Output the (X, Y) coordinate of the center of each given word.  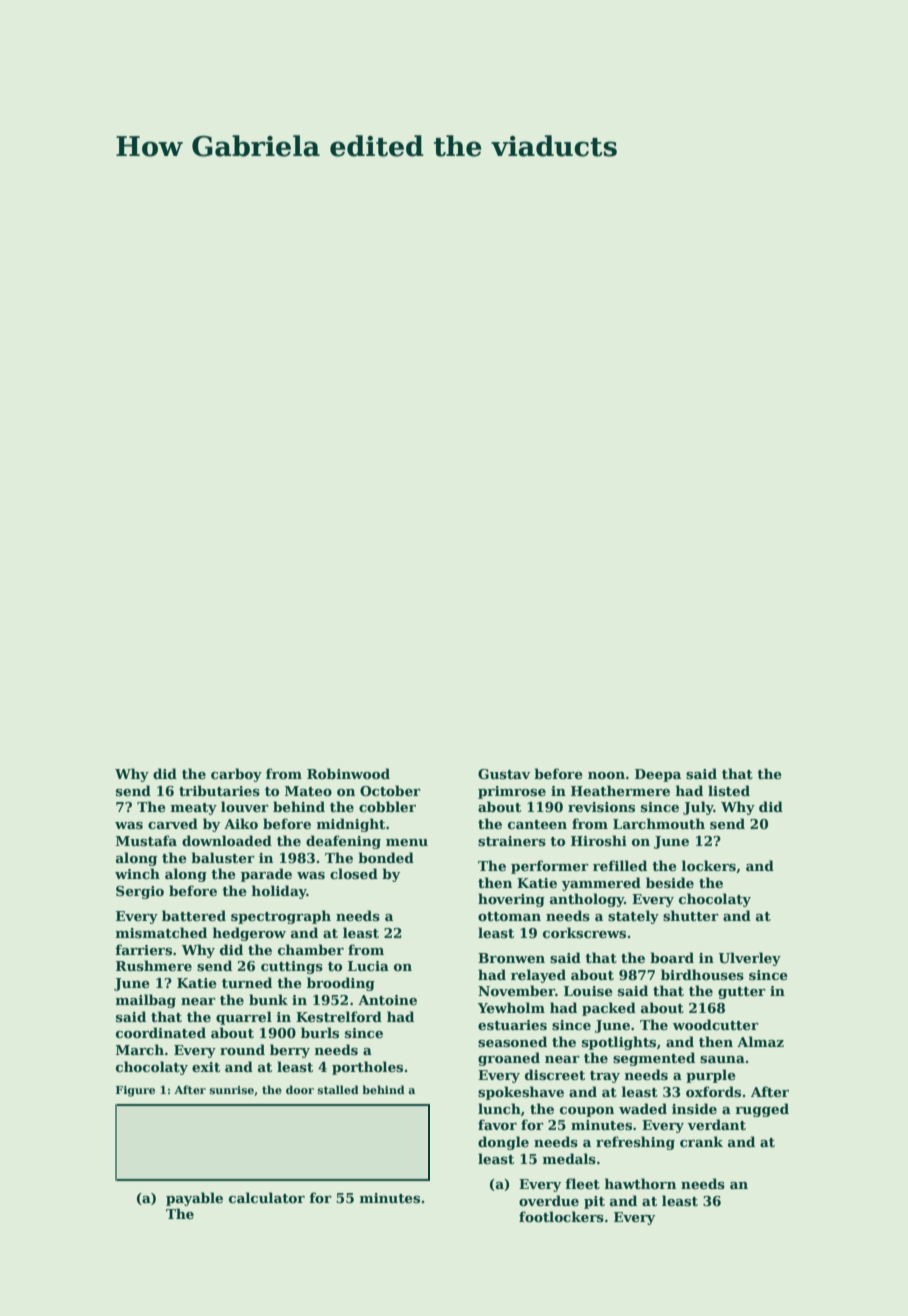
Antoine (387, 1000)
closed (354, 873)
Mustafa (146, 840)
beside (670, 882)
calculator (267, 1197)
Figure (135, 1091)
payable (194, 1199)
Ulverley (749, 959)
